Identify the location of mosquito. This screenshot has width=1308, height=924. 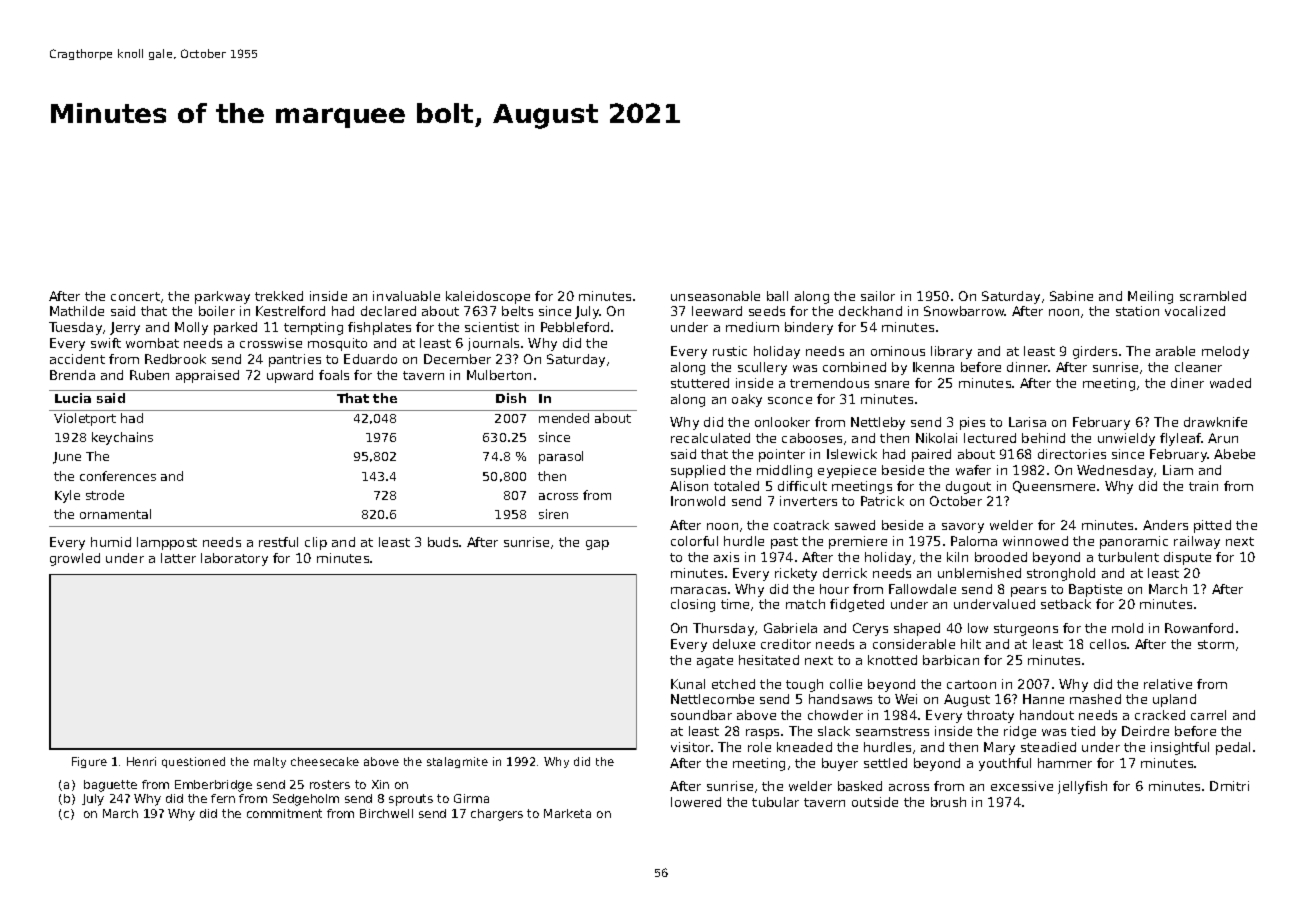
(337, 344).
